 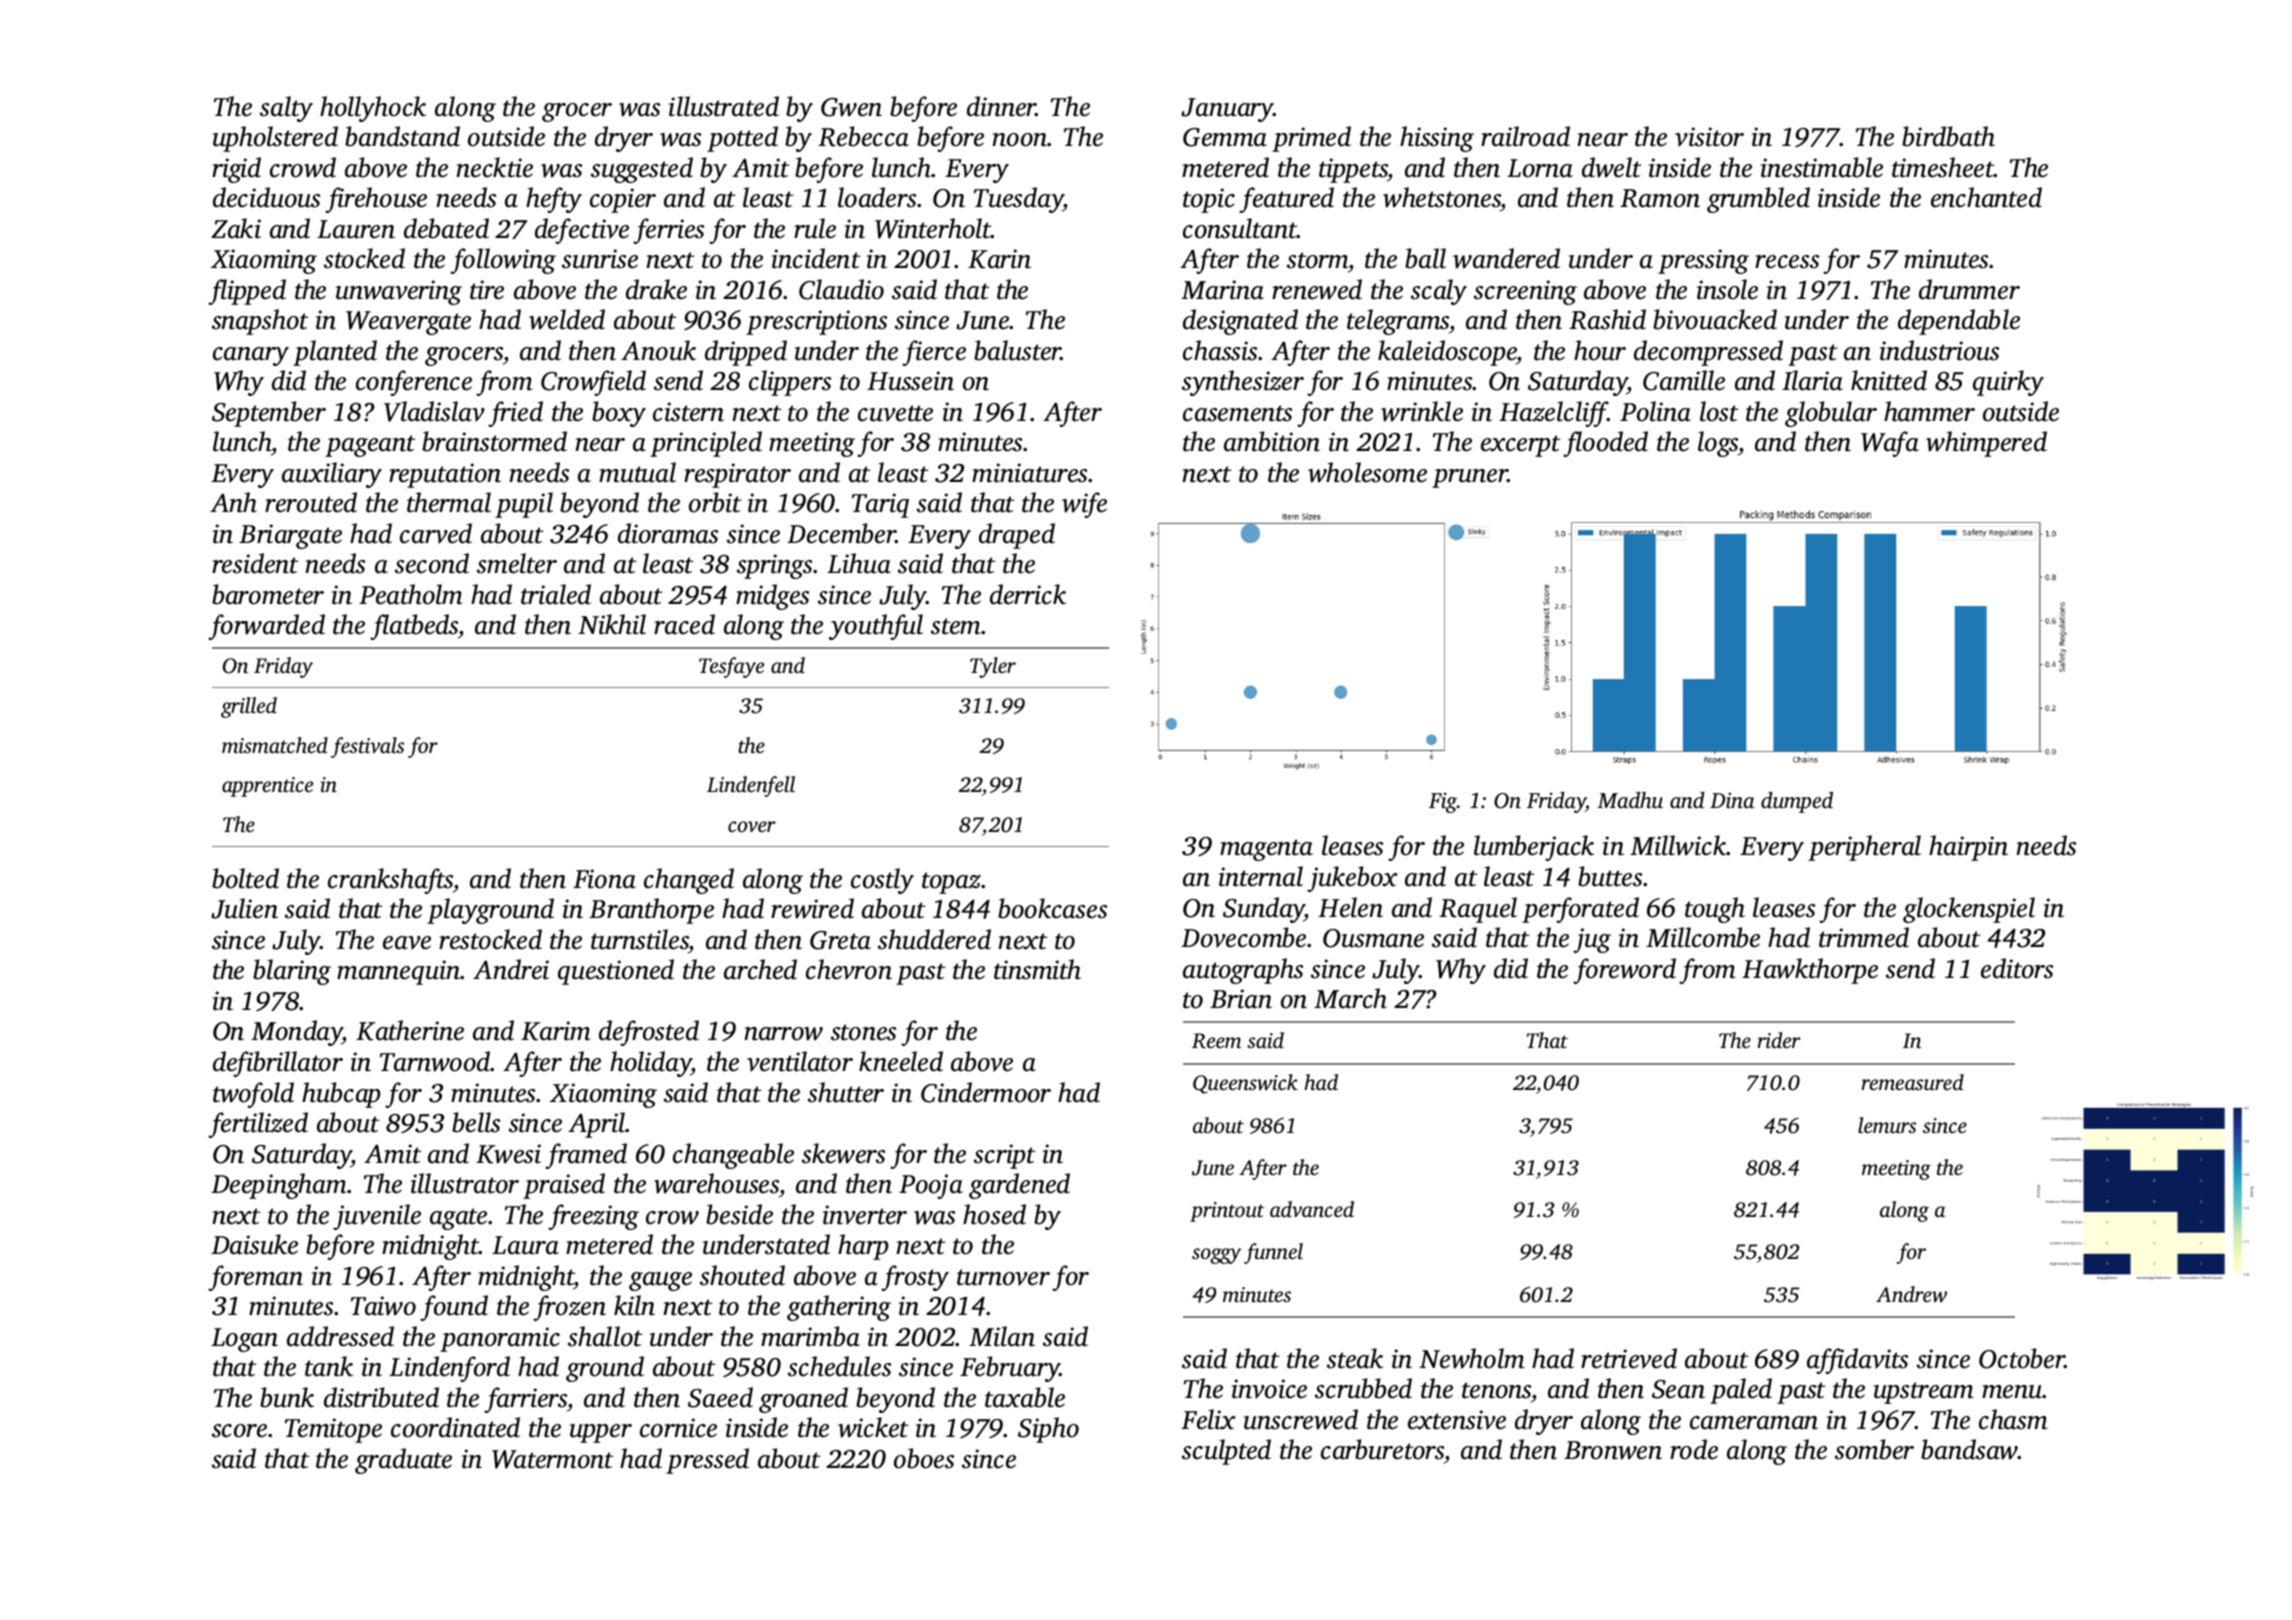 I want to click on holiday, so click(x=650, y=1064).
